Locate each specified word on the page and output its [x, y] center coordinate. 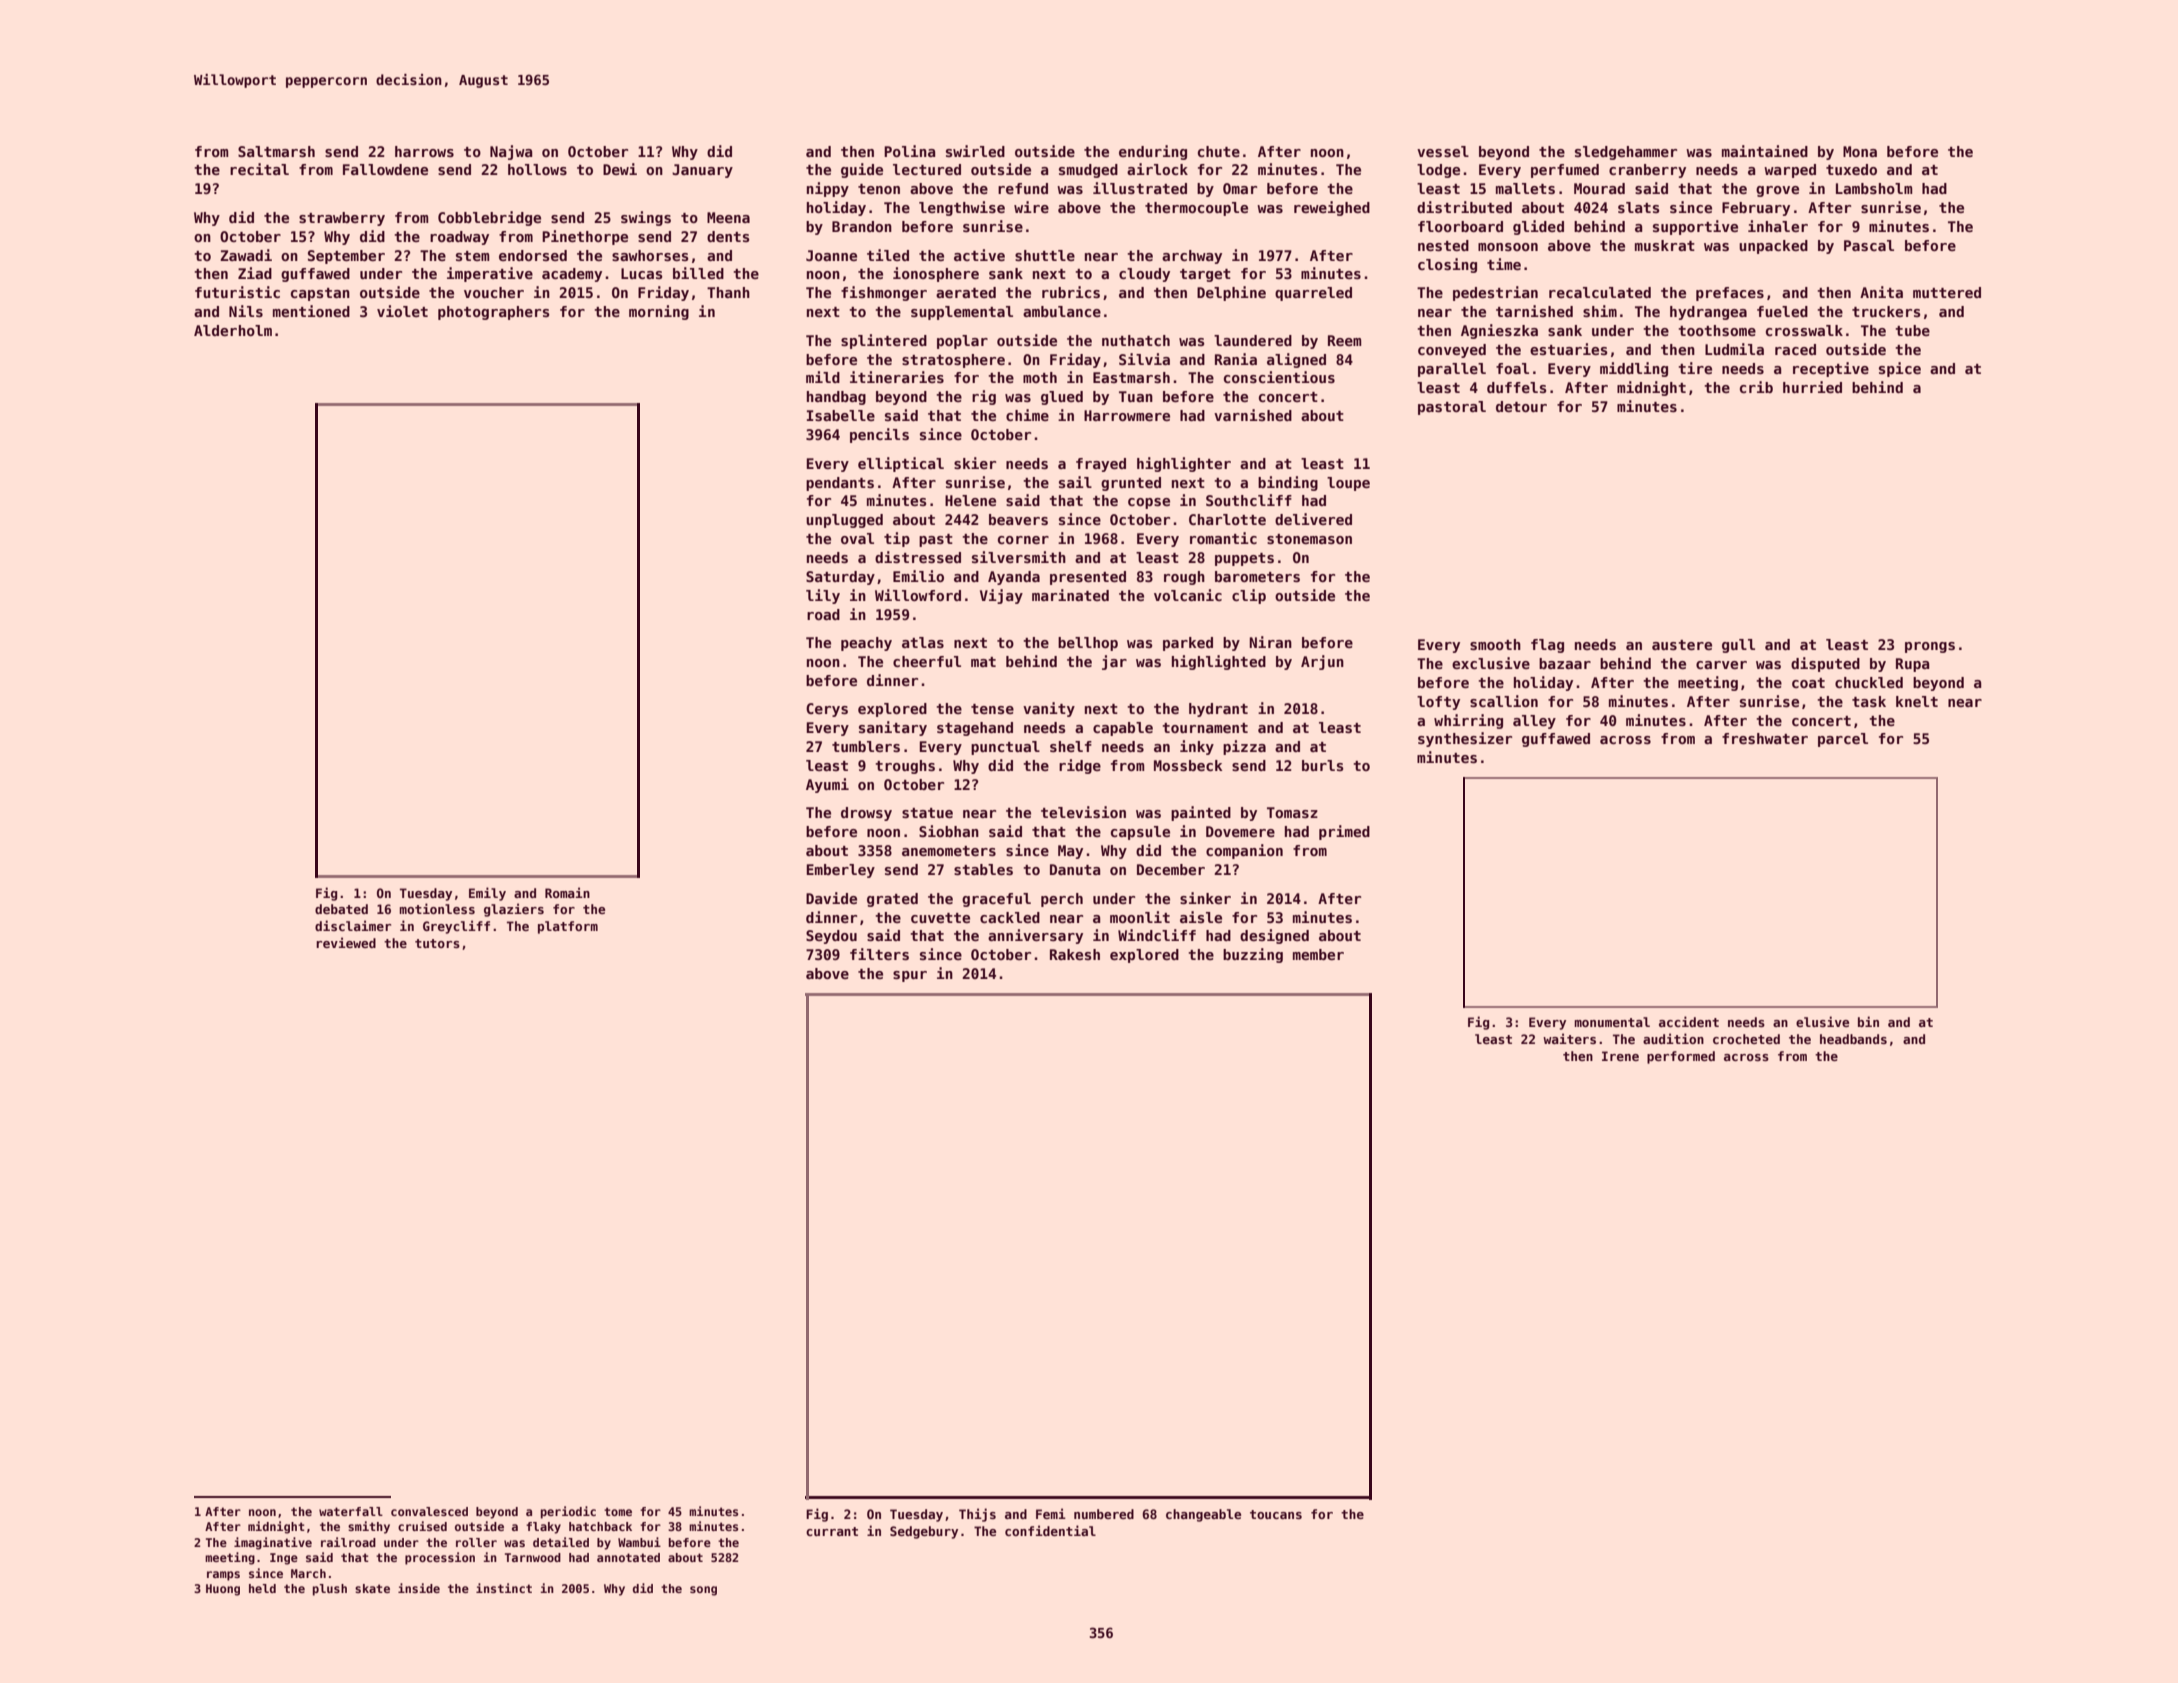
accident [1689, 1021]
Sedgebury [924, 1532]
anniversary [1035, 936]
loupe [1348, 484]
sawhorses [650, 255]
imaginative [273, 1543]
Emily [487, 894]
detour [1521, 406]
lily [823, 596]
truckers [1886, 311]
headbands [1853, 1039]
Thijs [977, 1515]
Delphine [1231, 293]
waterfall [351, 1511]
